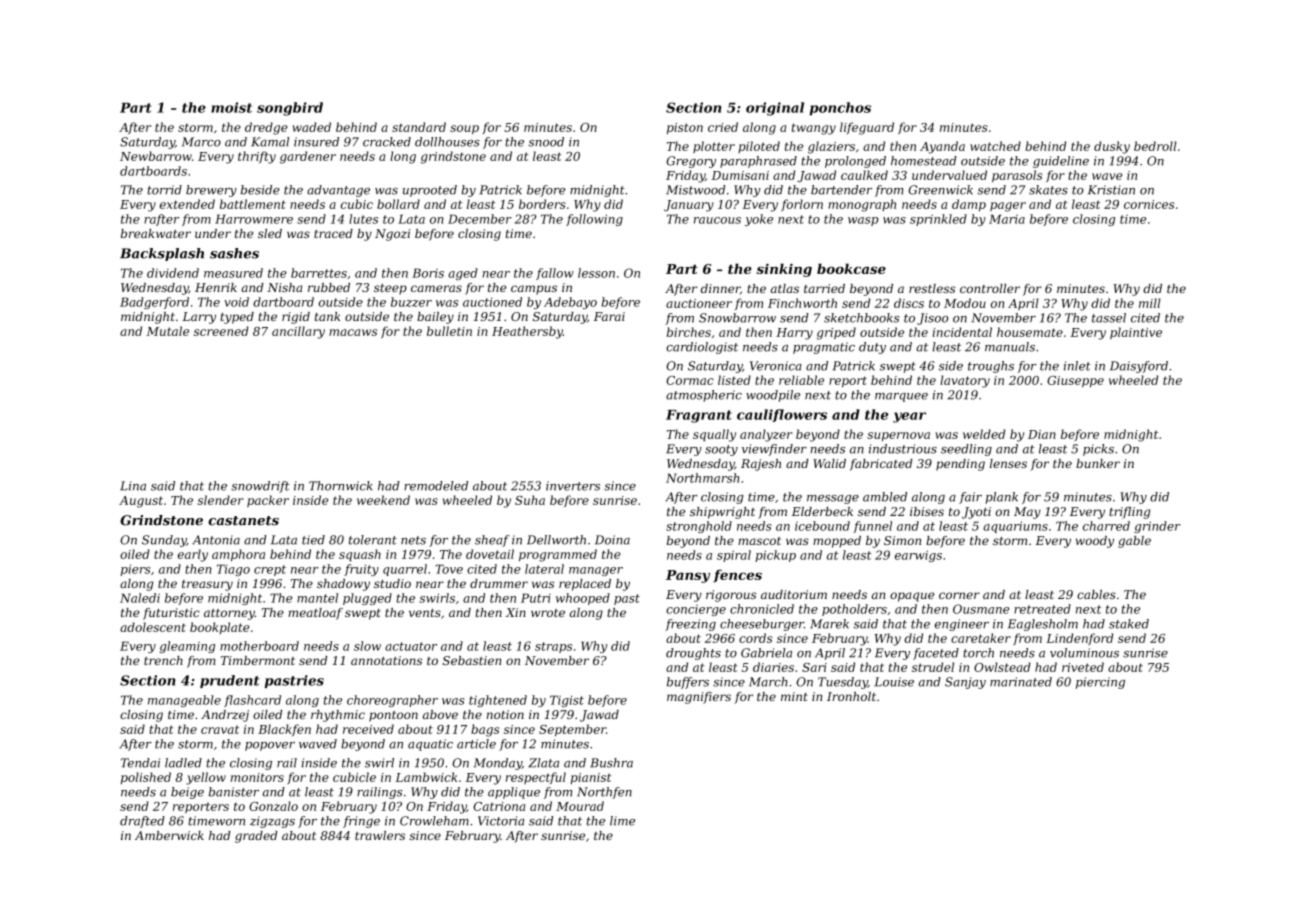 The image size is (1308, 924). Describe the element at coordinates (622, 821) in the screenshot. I see `lime` at that location.
